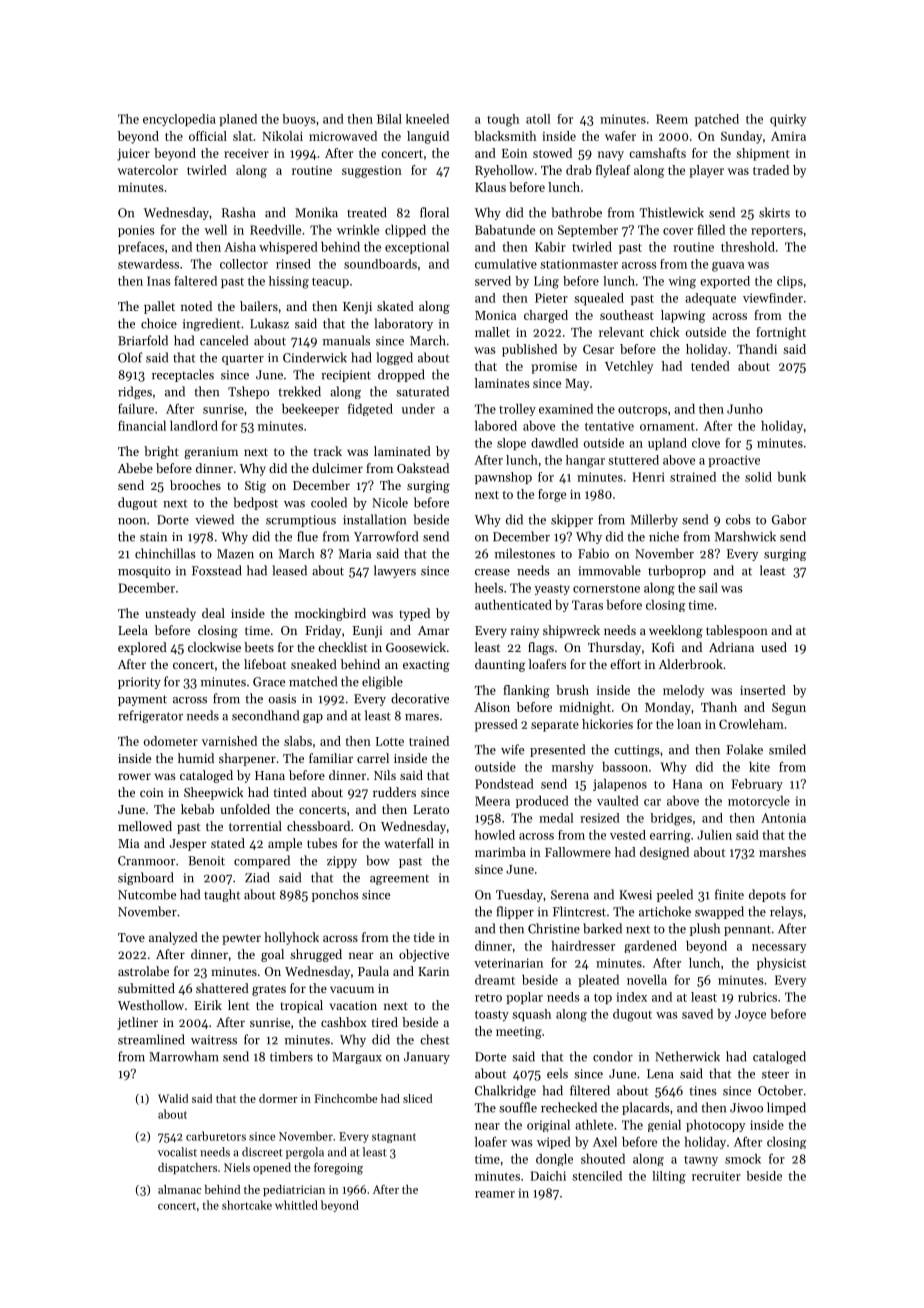 The width and height of the screenshot is (924, 1308). I want to click on shortcake, so click(247, 1205).
